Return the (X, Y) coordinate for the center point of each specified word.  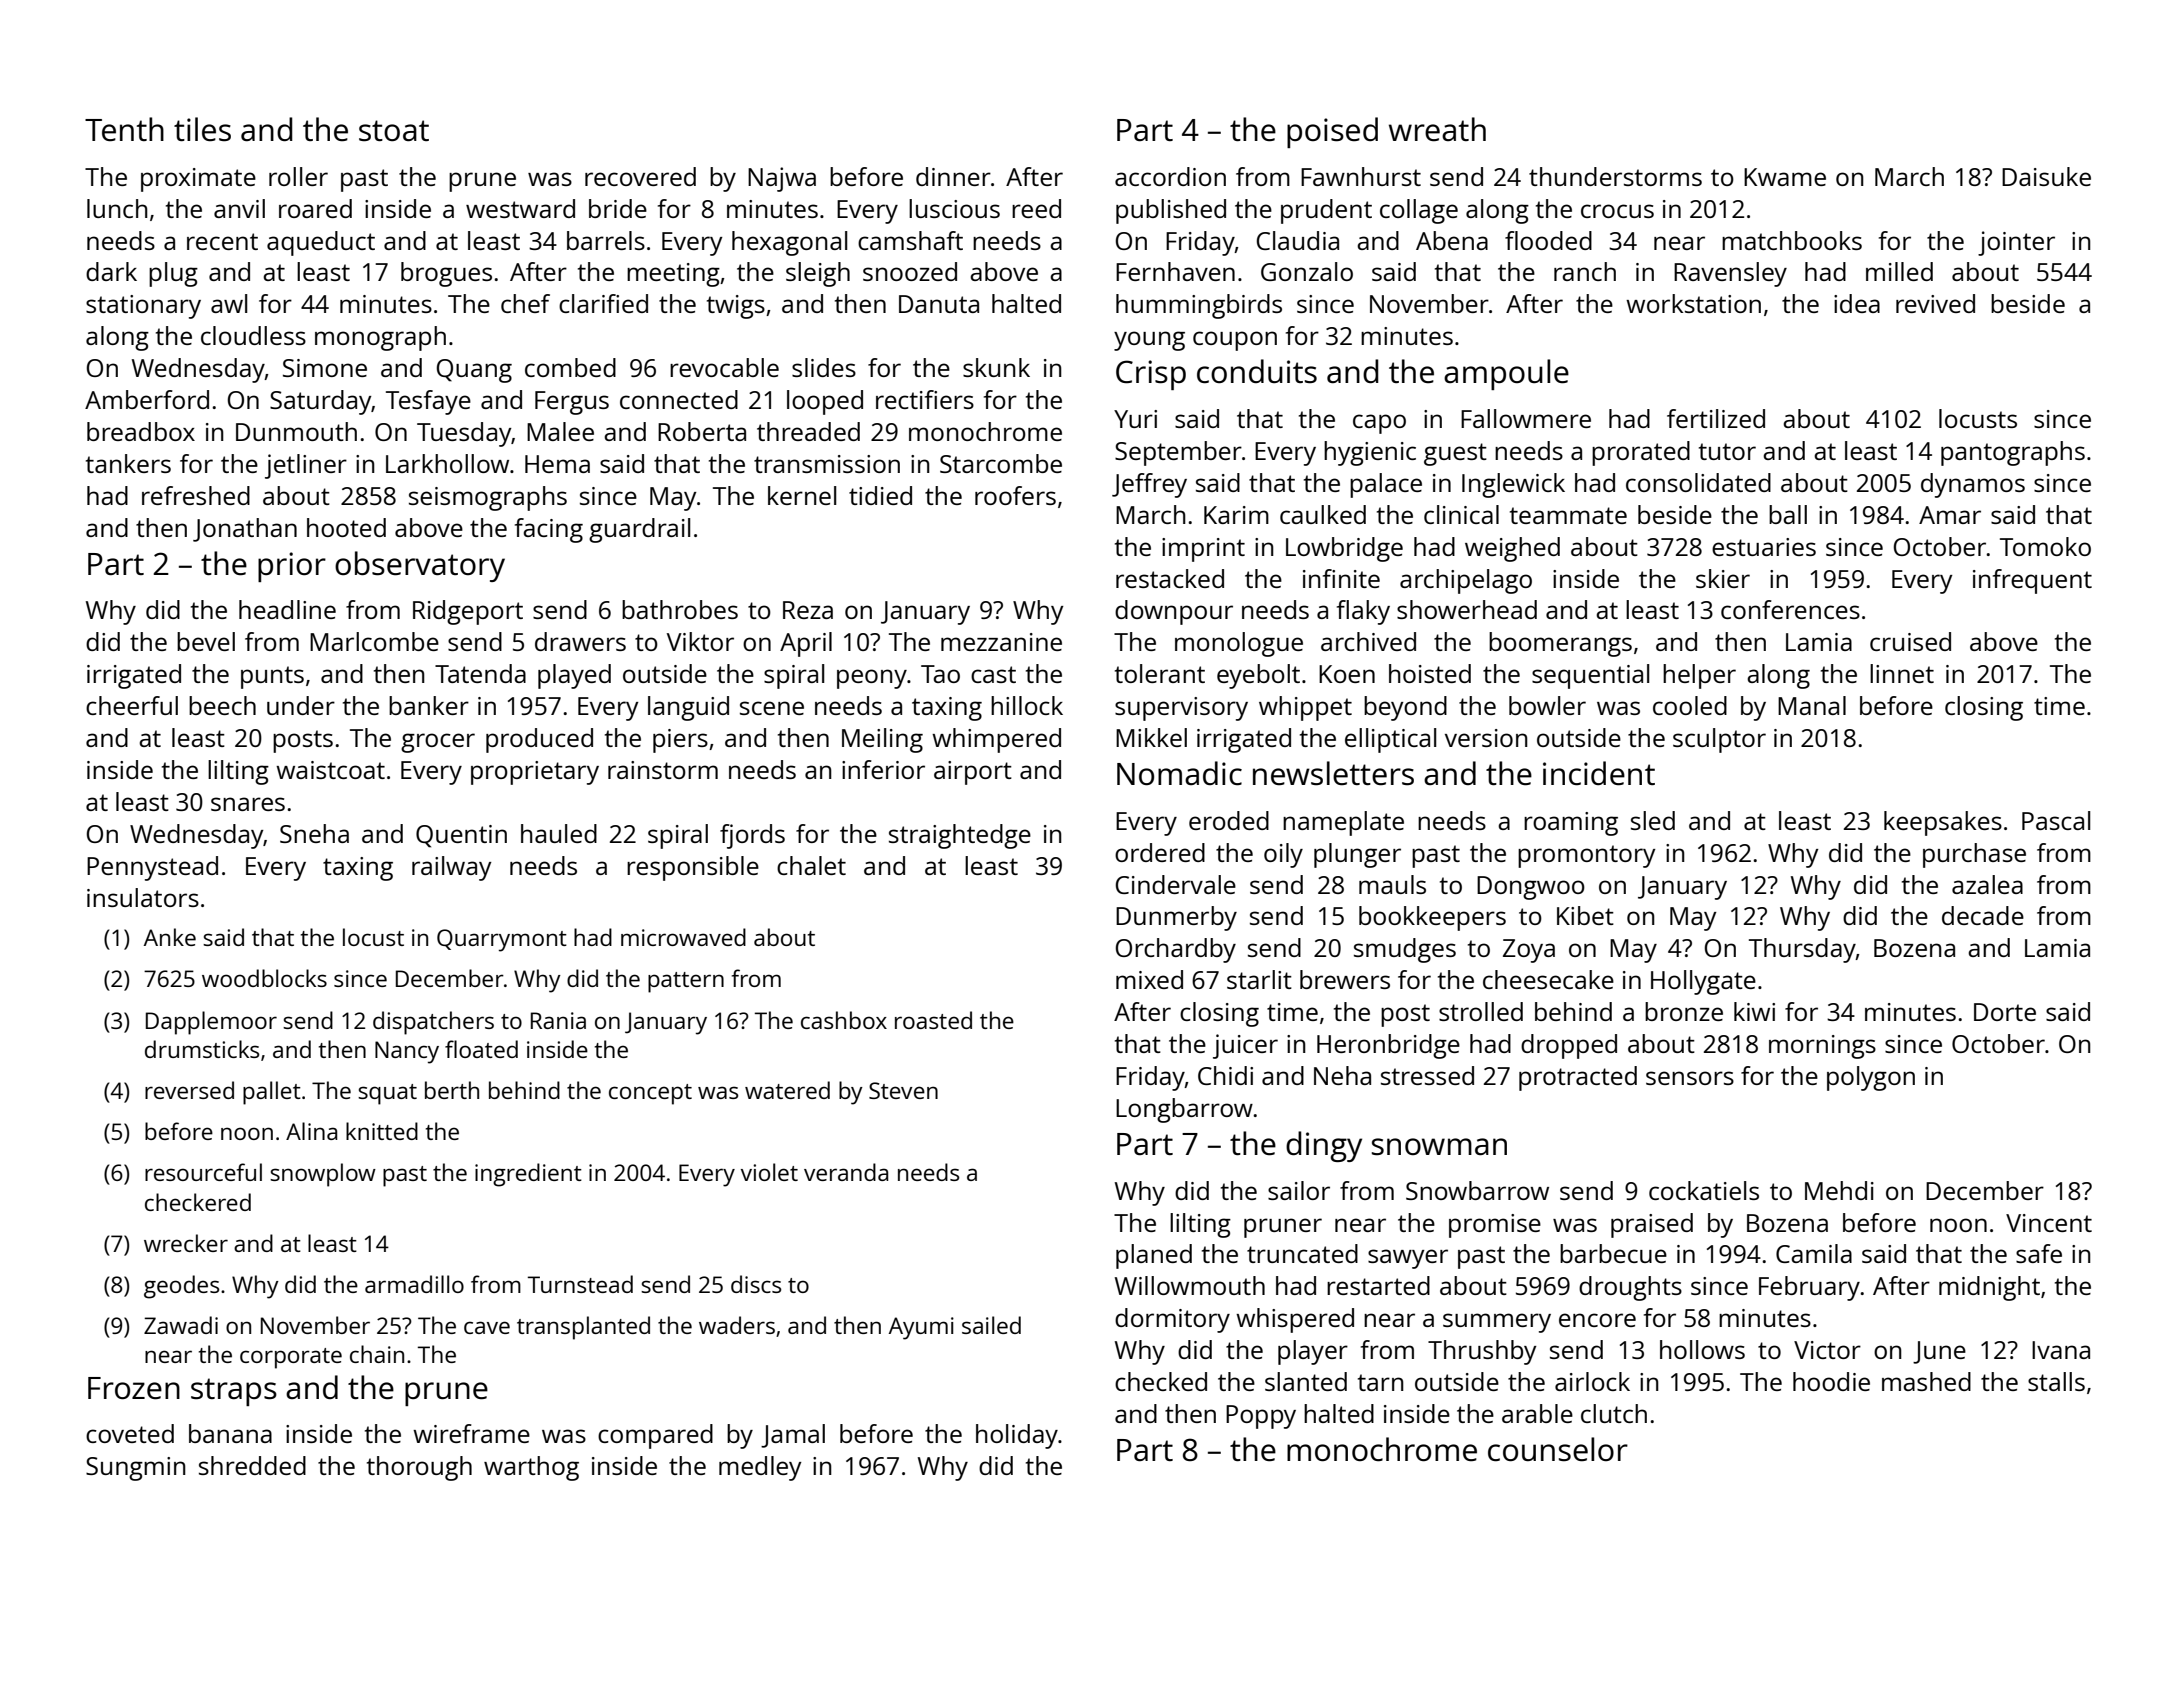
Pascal (2056, 820)
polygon (1871, 1078)
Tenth (124, 129)
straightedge (960, 836)
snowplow (323, 1175)
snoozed (910, 271)
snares (248, 804)
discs (756, 1284)
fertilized (1716, 418)
